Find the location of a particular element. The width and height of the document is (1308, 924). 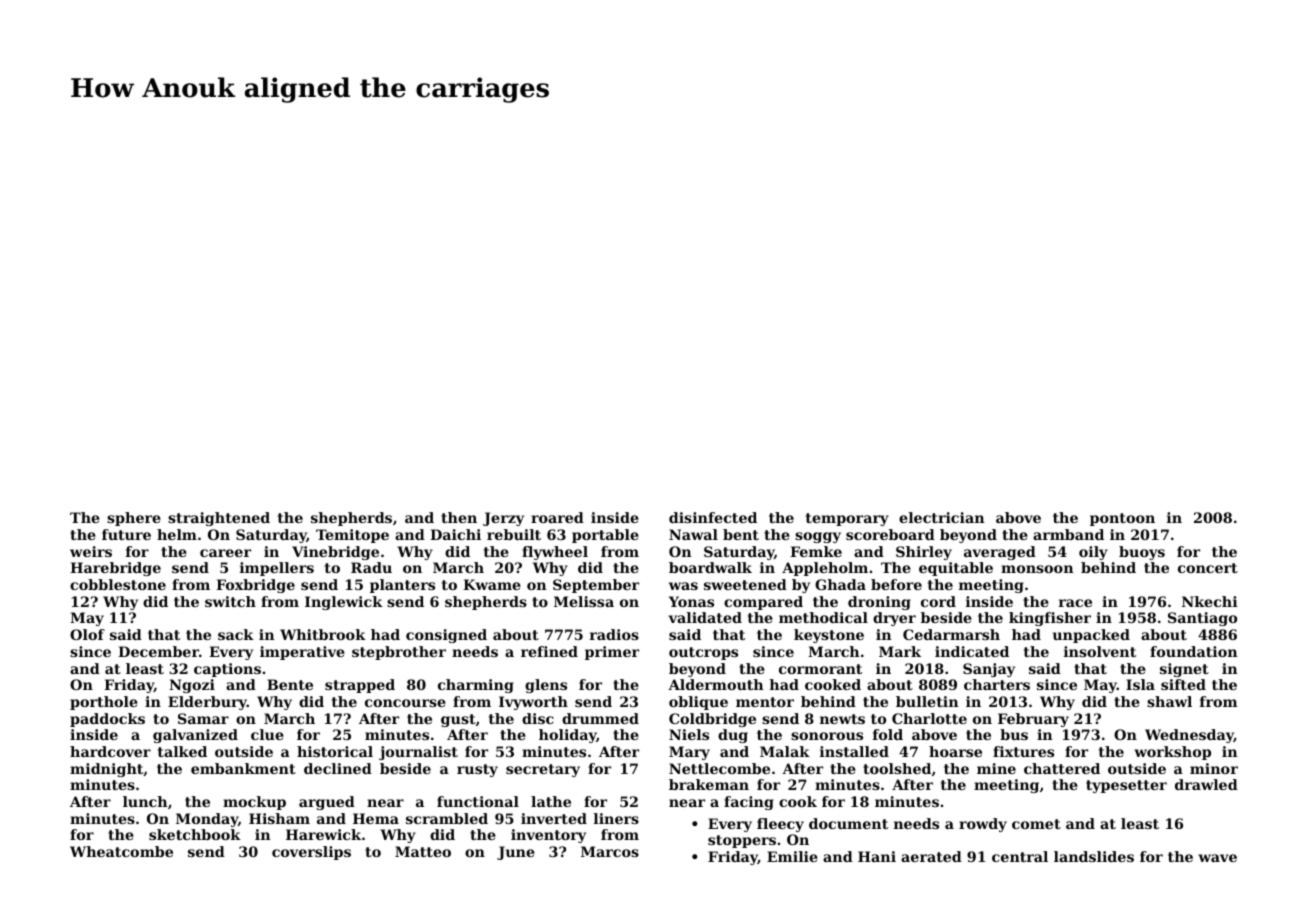

chattered is located at coordinates (1062, 768).
